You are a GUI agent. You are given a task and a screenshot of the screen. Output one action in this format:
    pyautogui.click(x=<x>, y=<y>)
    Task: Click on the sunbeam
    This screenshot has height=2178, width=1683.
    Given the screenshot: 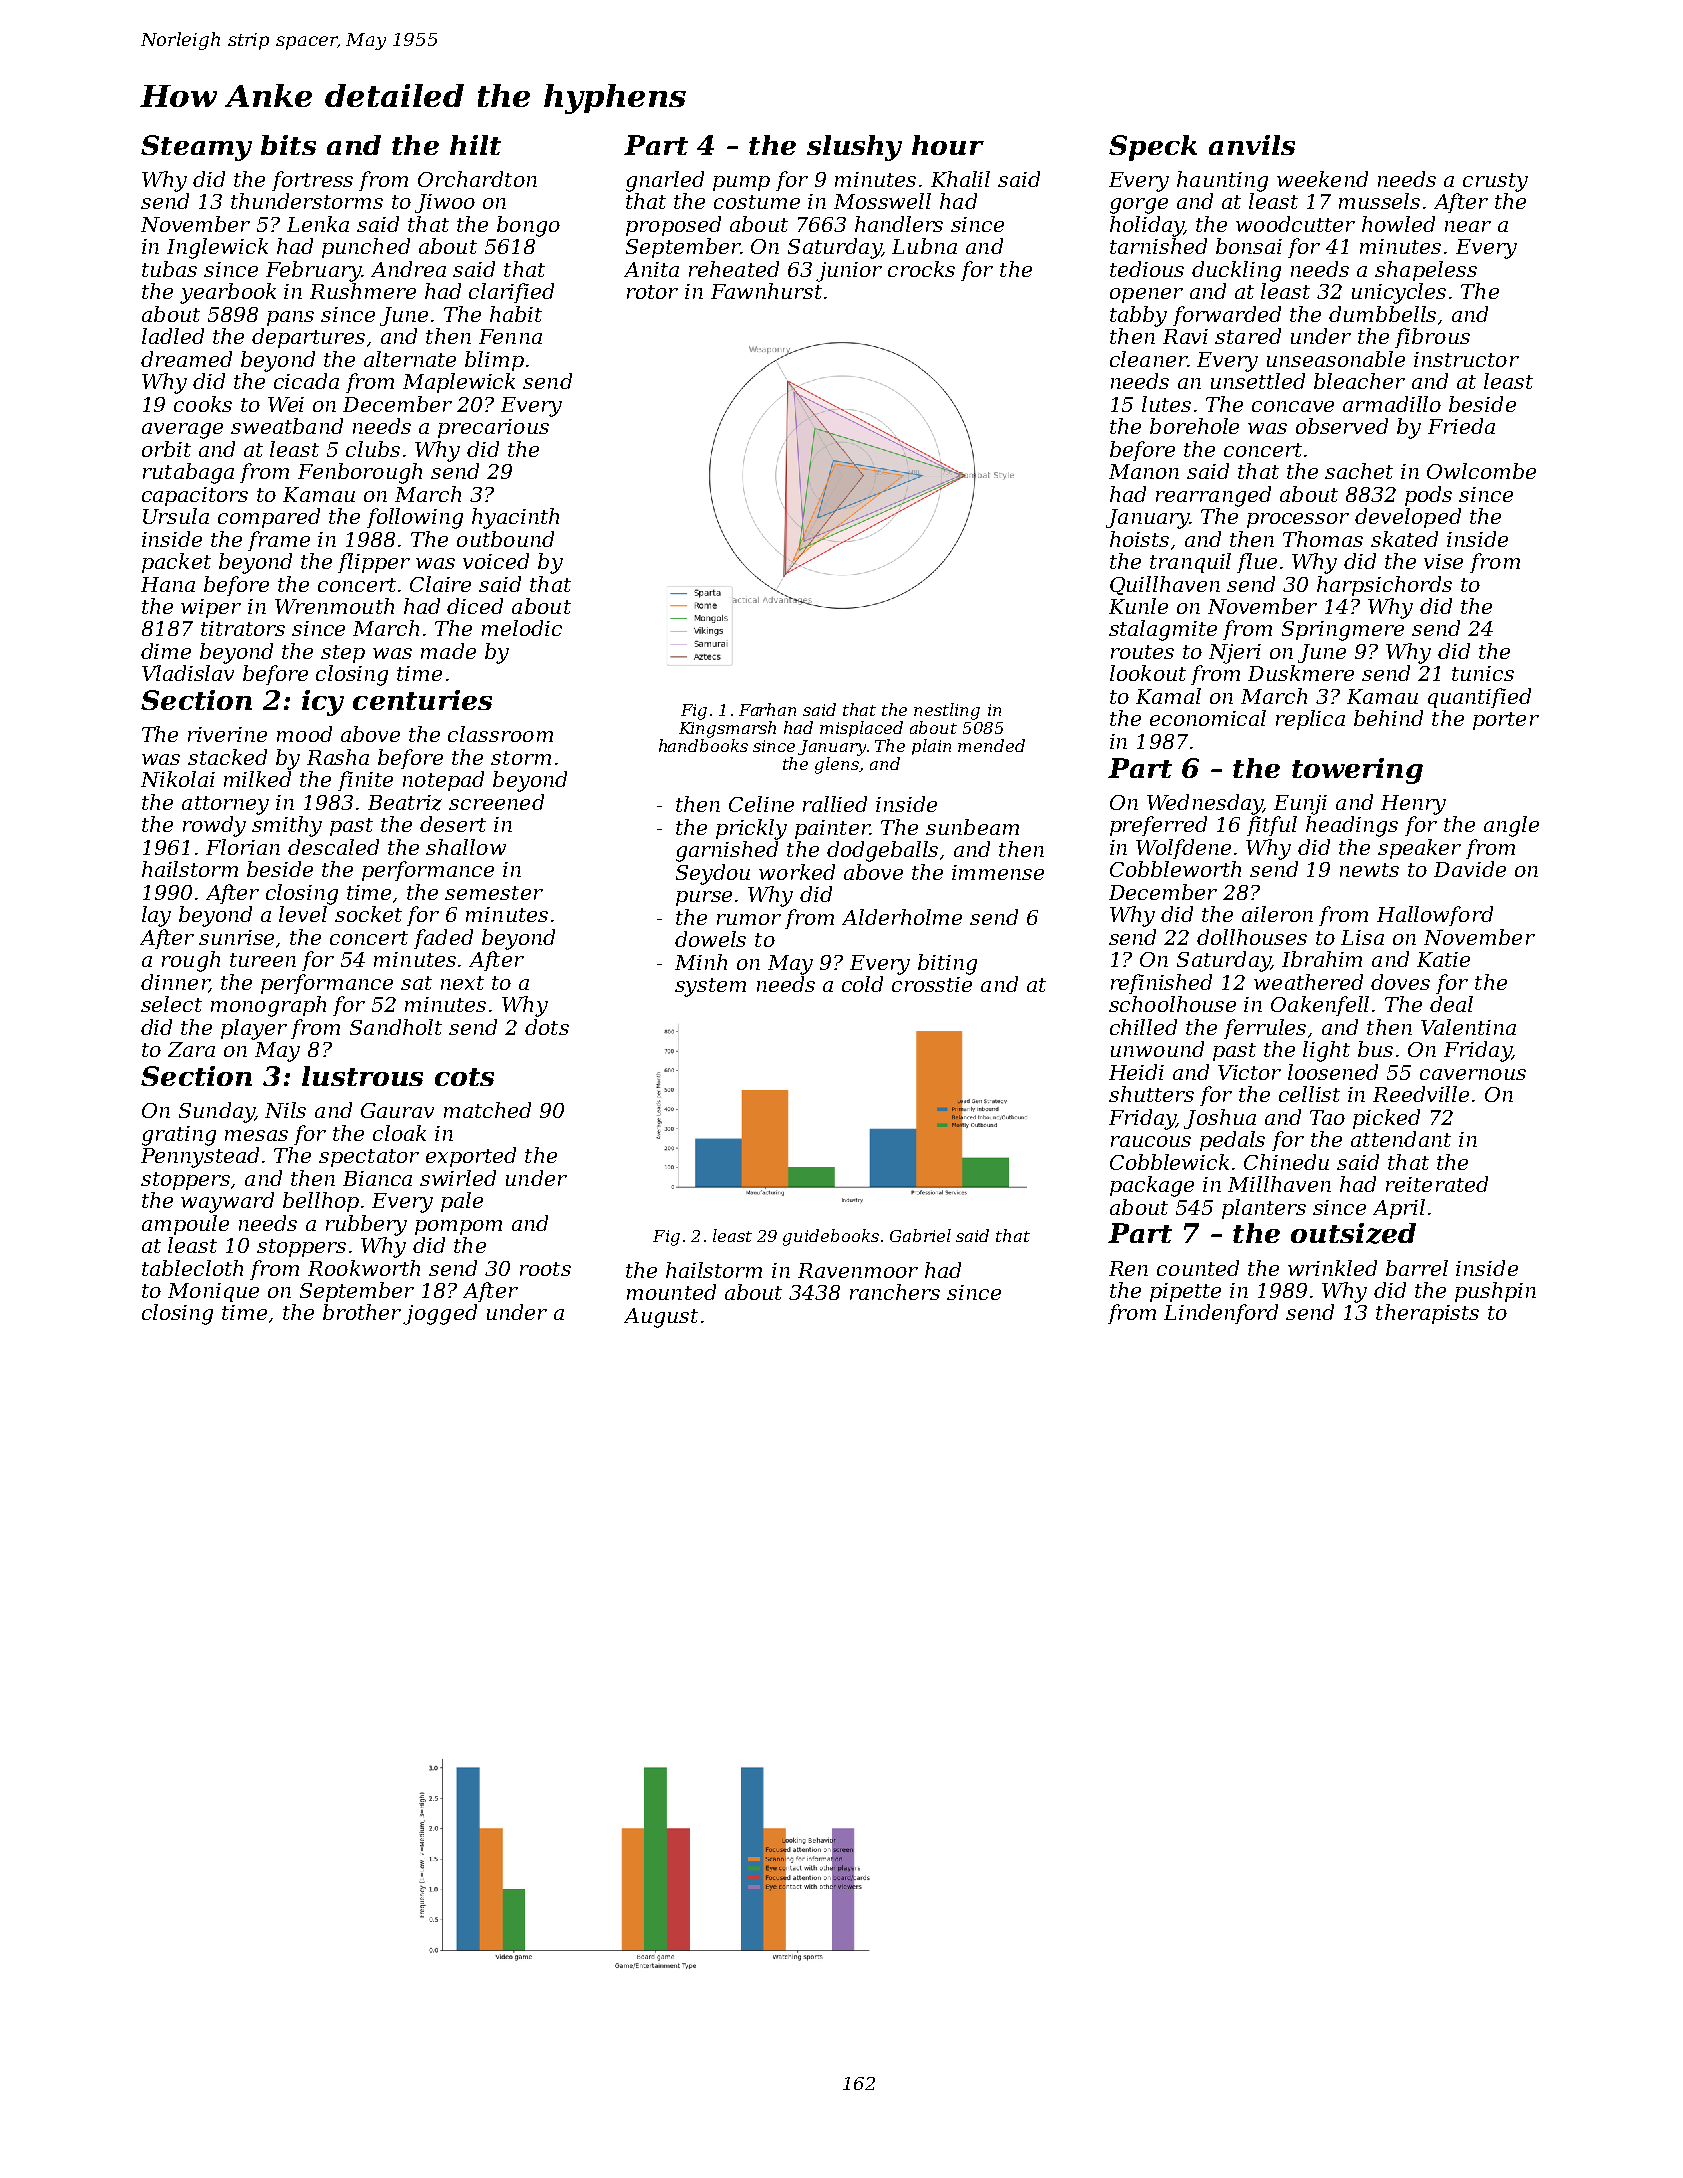 What is the action you would take?
    pyautogui.click(x=972, y=827)
